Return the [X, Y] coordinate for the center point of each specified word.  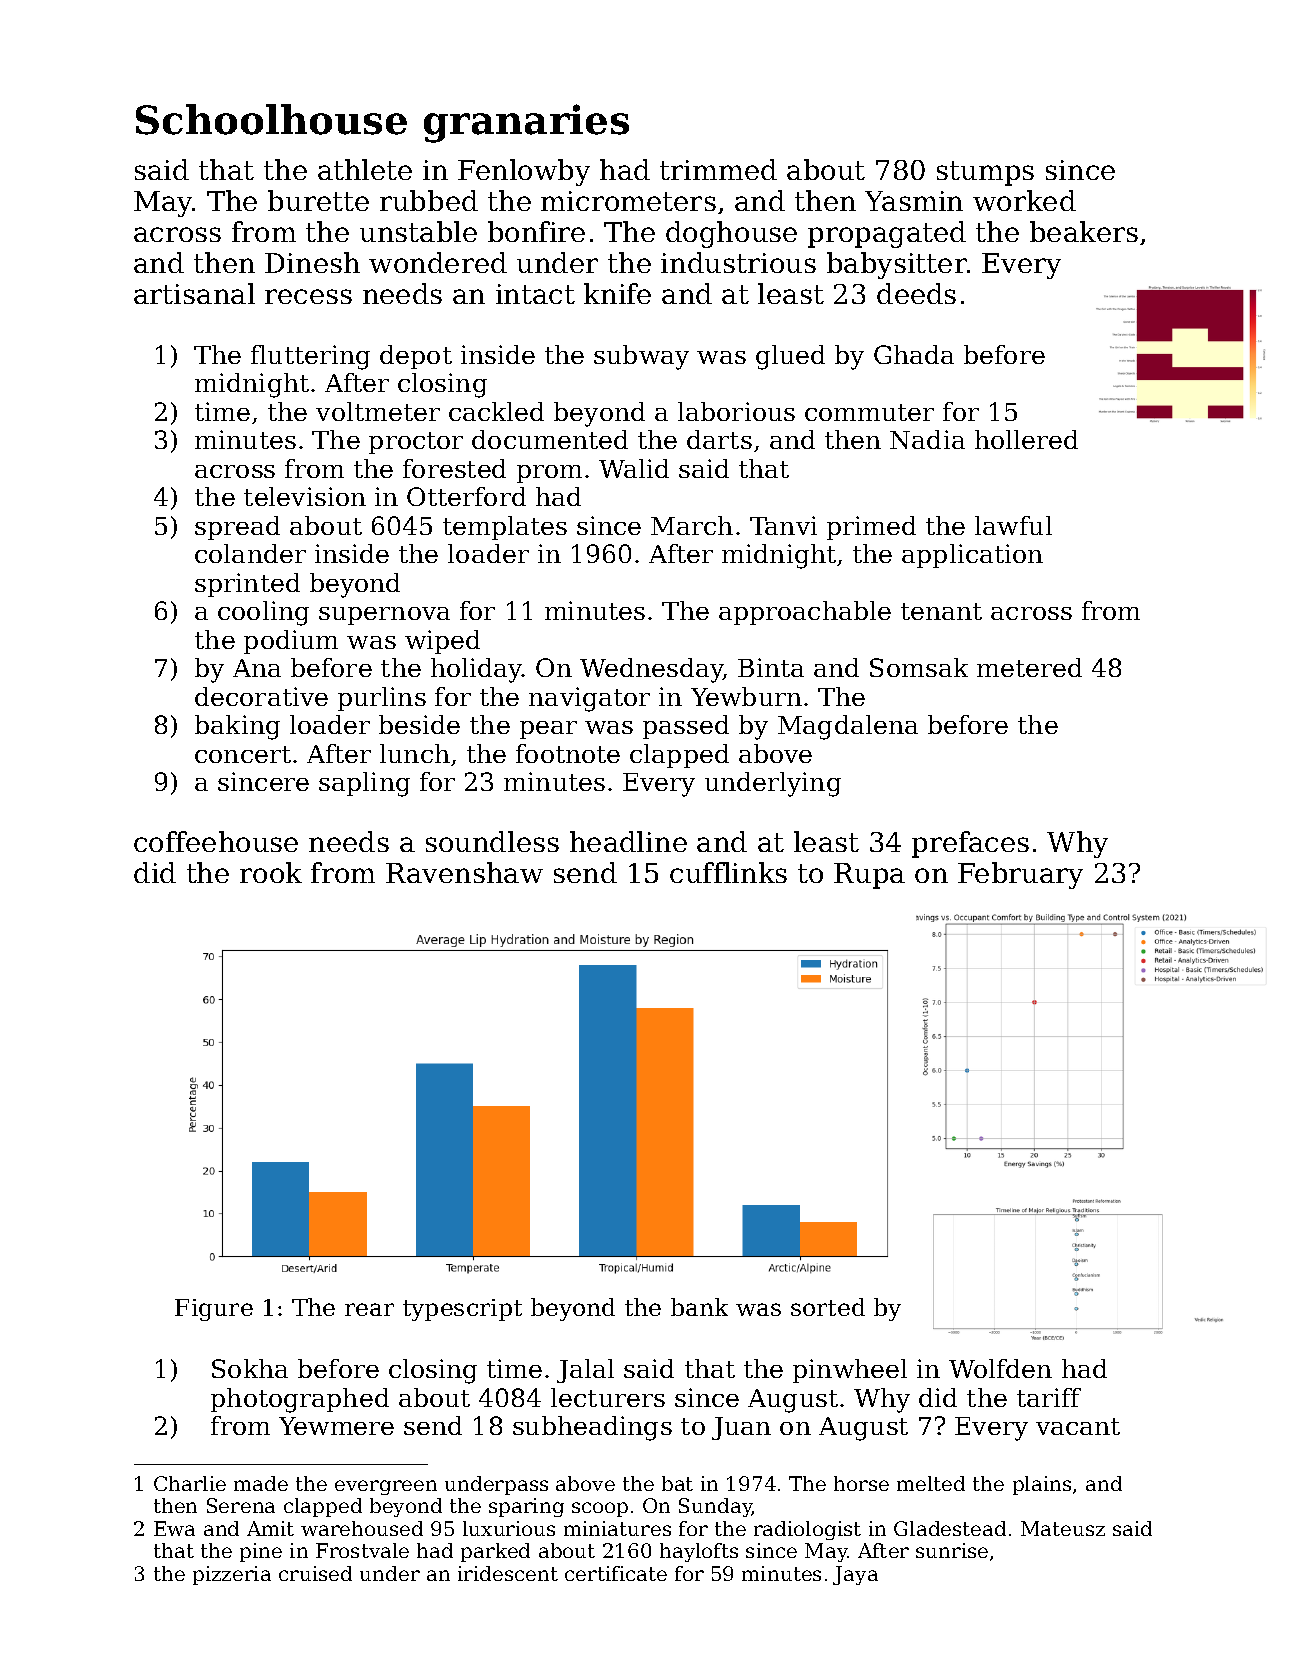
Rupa [869, 876]
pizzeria [232, 1575]
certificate [616, 1573]
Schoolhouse [271, 119]
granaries [526, 123]
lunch [415, 753]
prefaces [970, 844]
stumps [985, 173]
